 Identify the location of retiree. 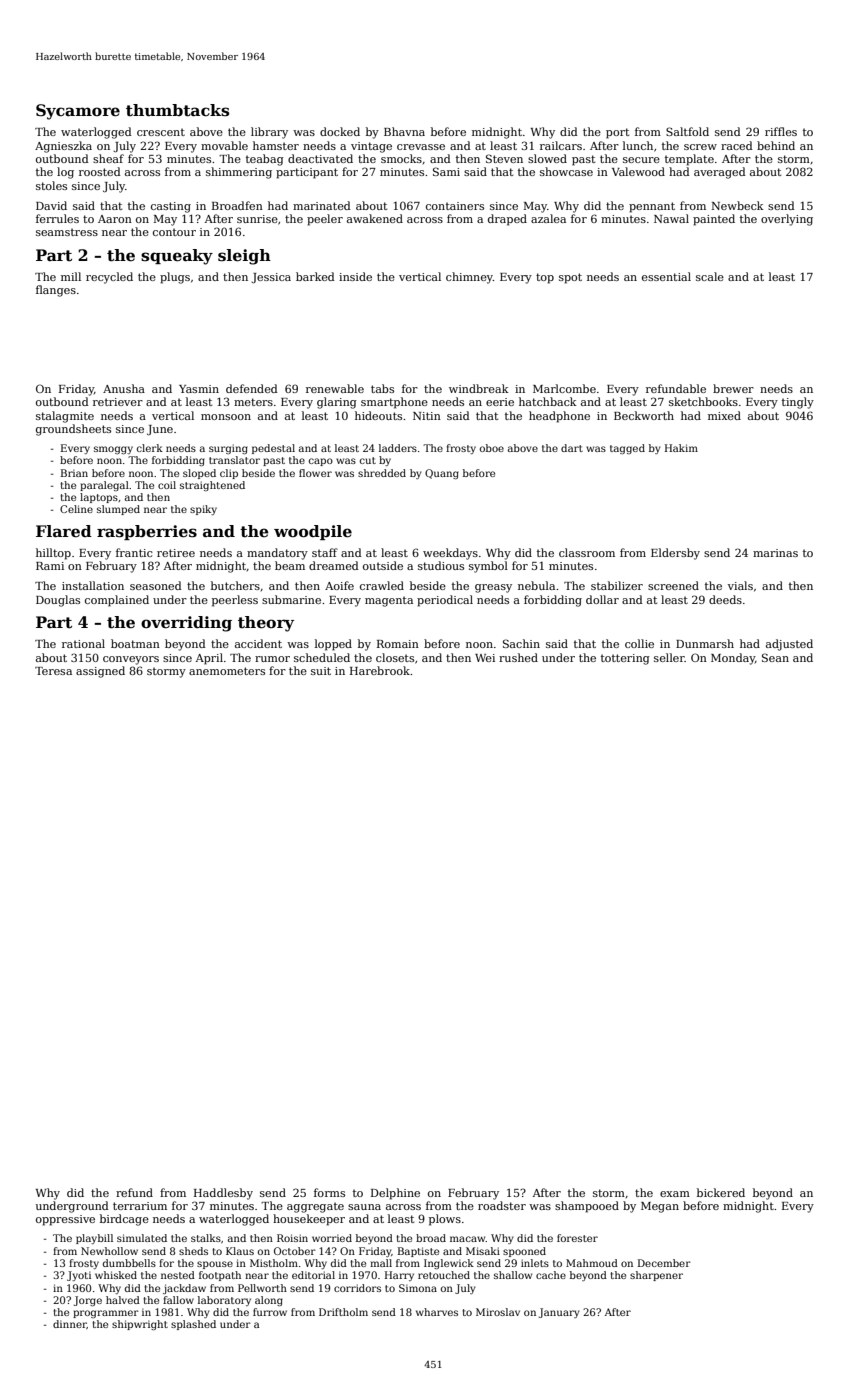
(176, 553).
